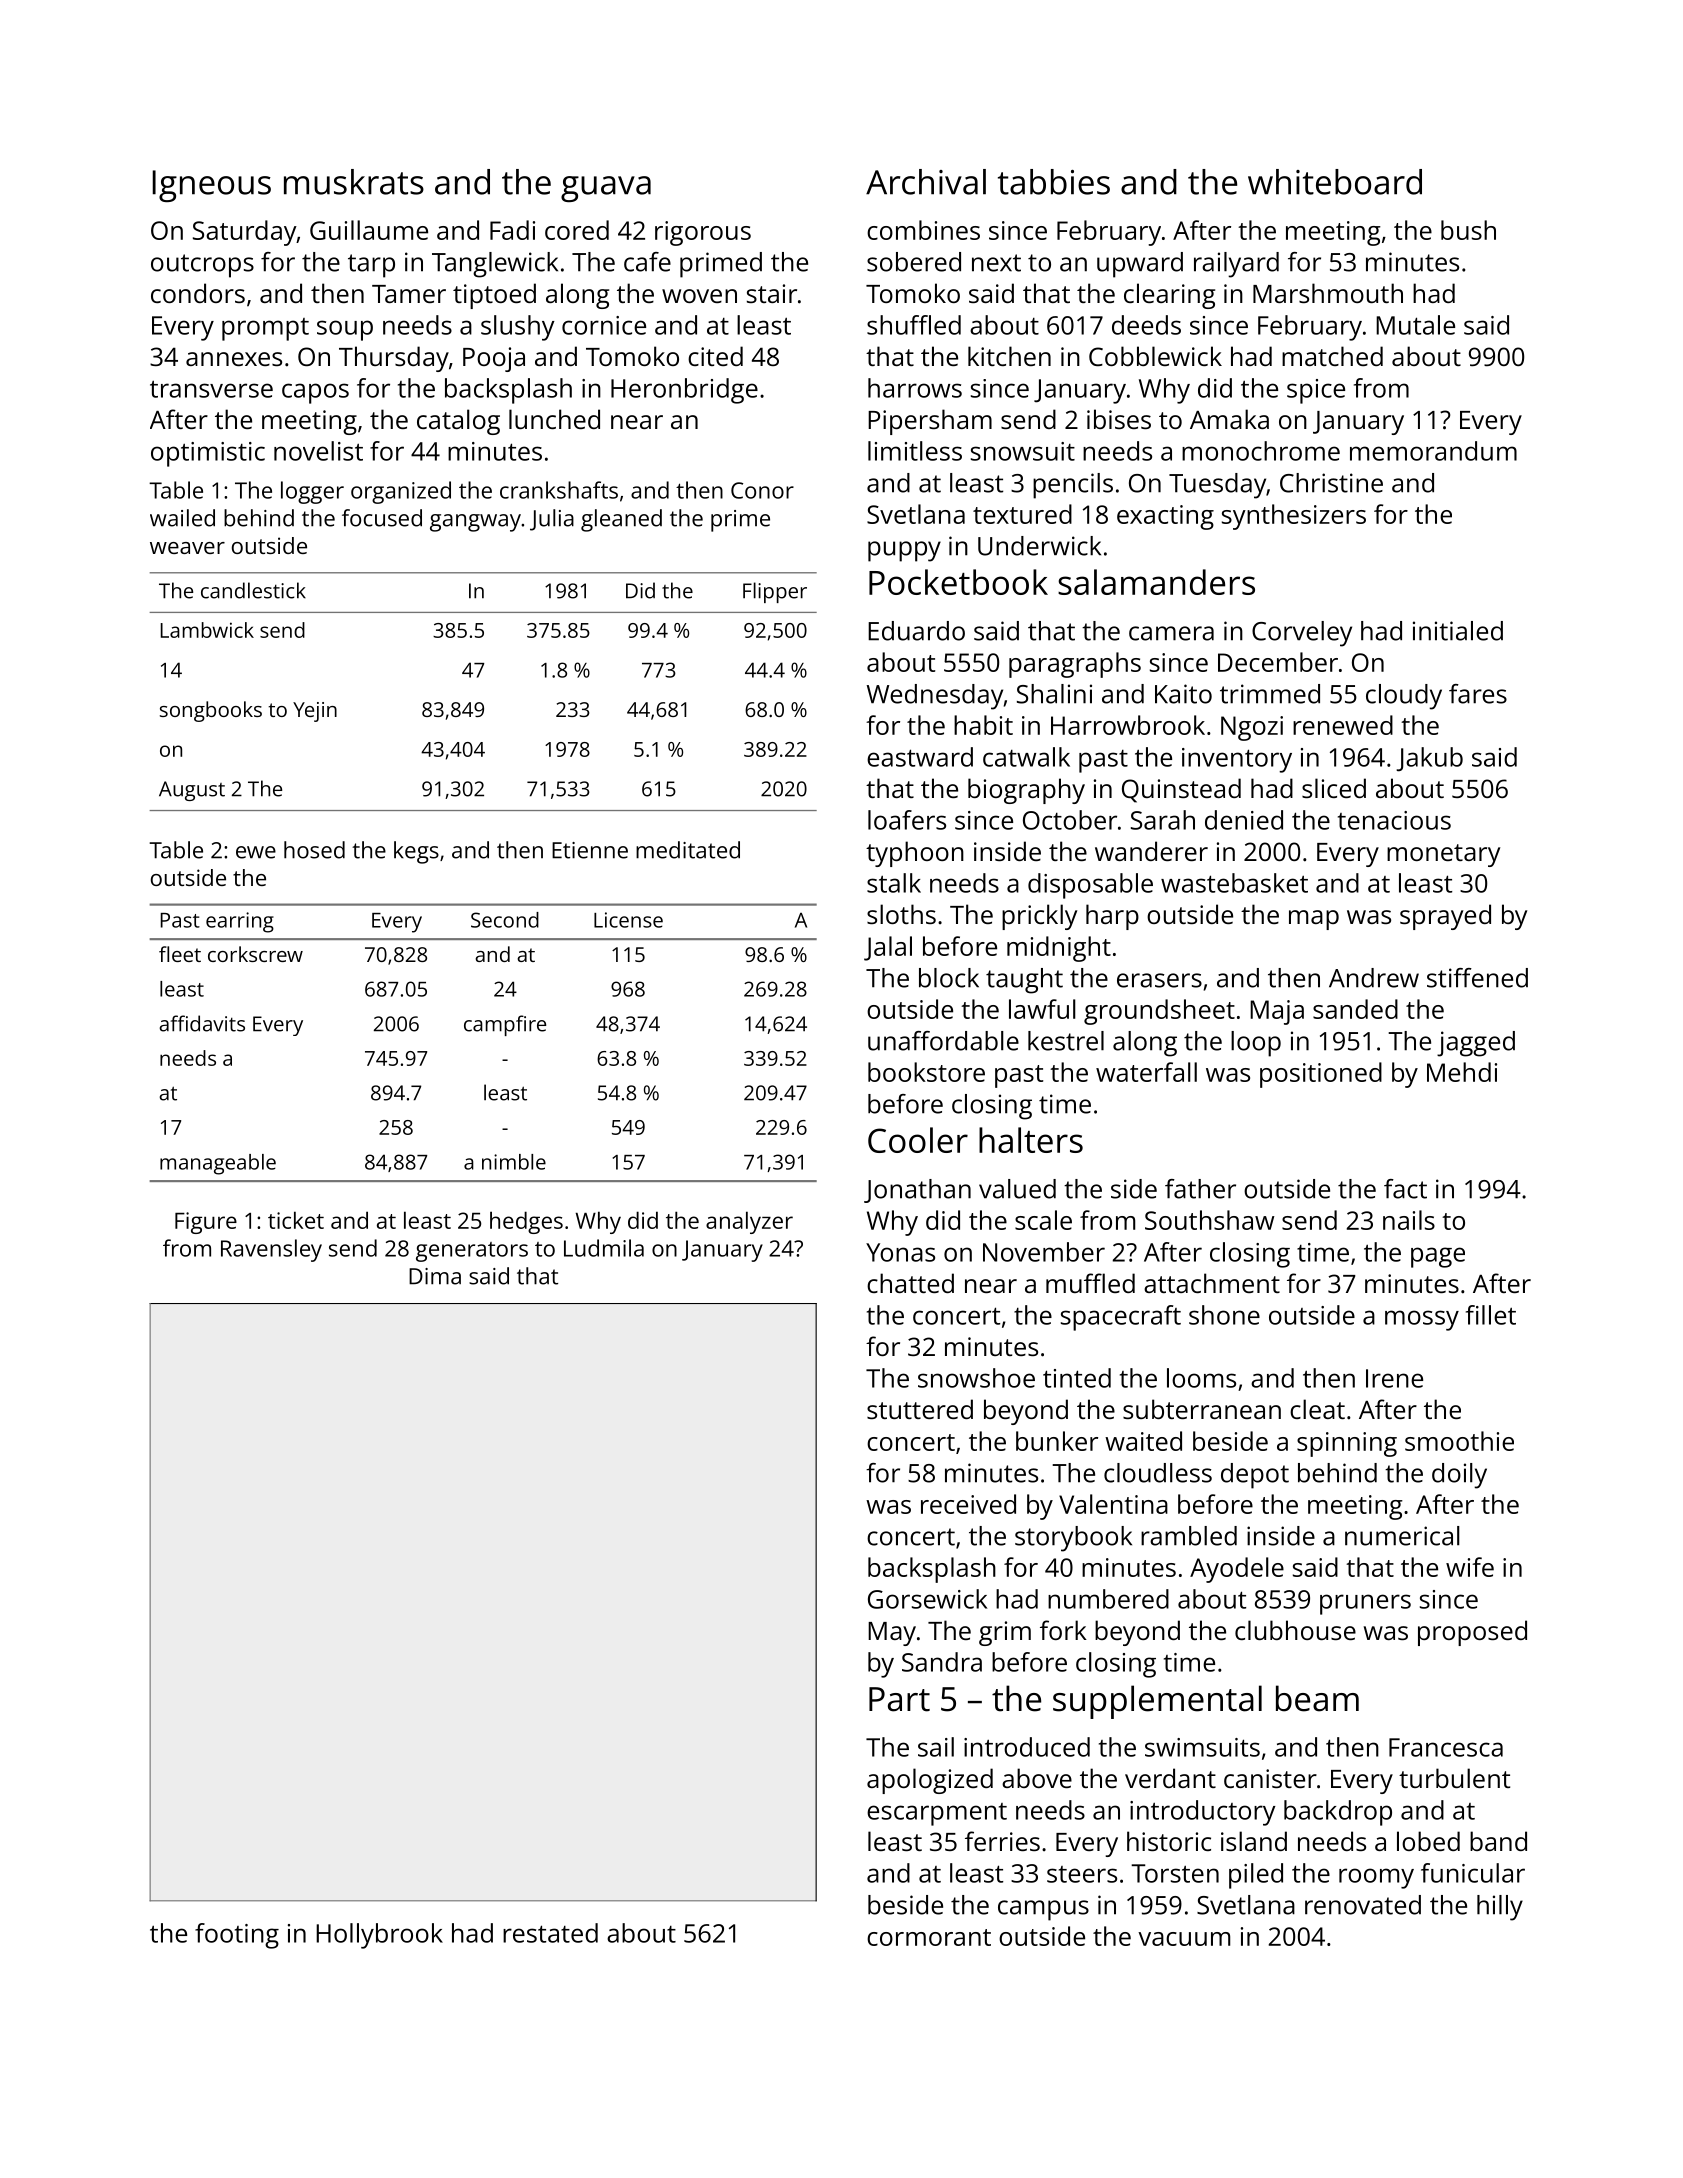  What do you see at coordinates (917, 1191) in the image?
I see `Jonathan` at bounding box center [917, 1191].
